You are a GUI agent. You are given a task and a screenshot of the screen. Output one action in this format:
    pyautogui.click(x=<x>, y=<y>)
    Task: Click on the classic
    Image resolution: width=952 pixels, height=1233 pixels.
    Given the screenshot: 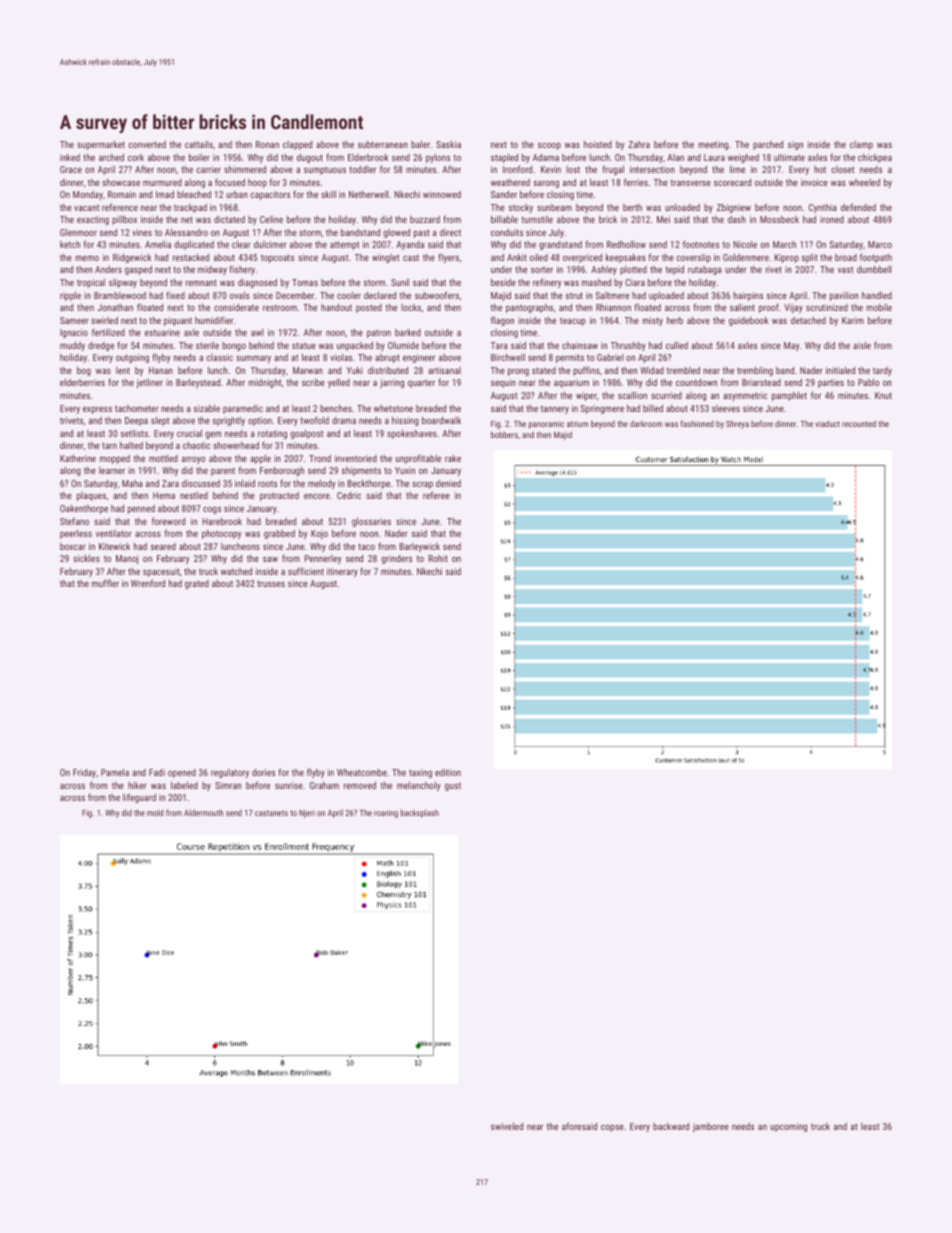 What is the action you would take?
    pyautogui.click(x=219, y=357)
